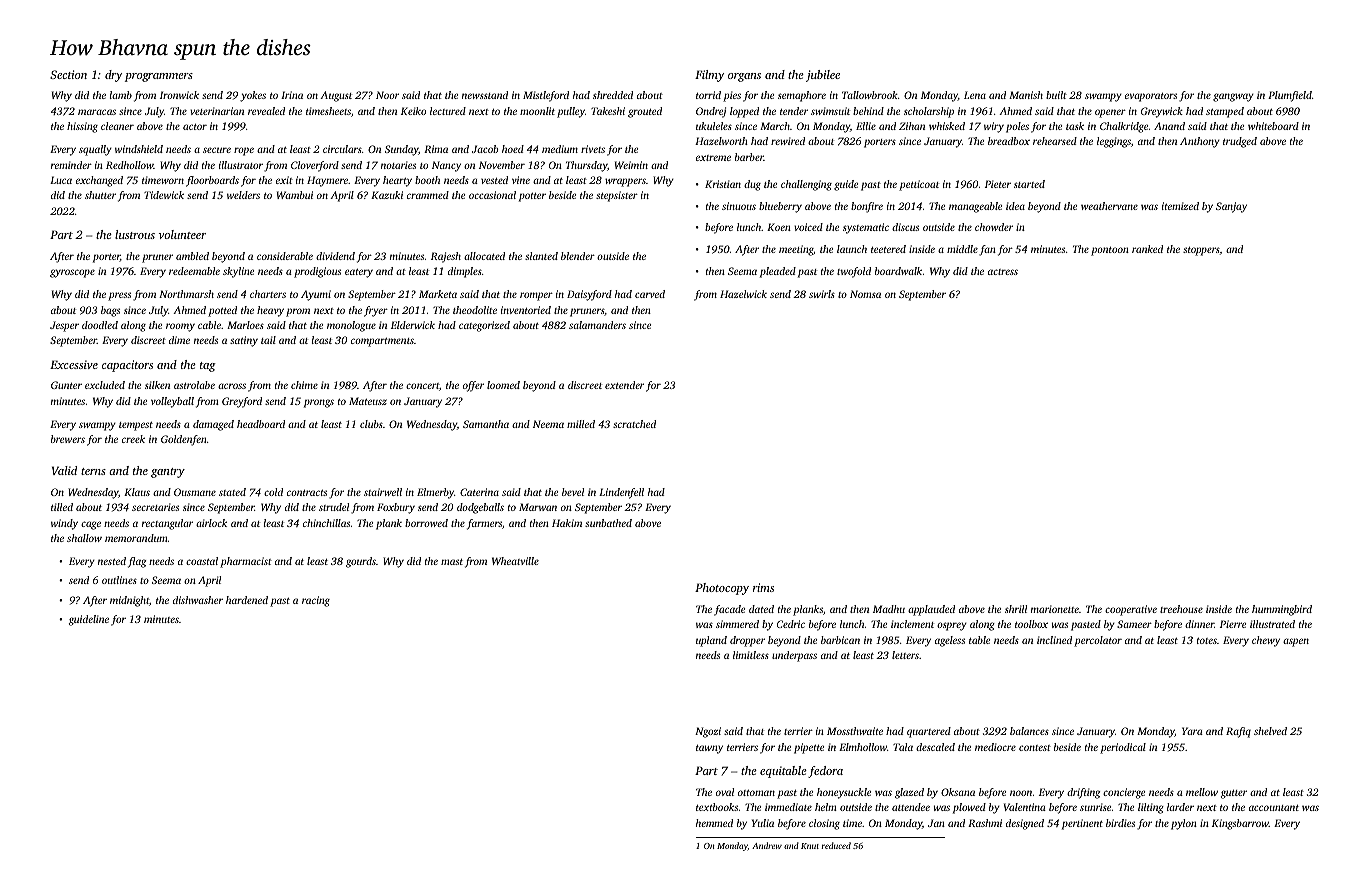  What do you see at coordinates (714, 823) in the screenshot?
I see `hemmed` at bounding box center [714, 823].
